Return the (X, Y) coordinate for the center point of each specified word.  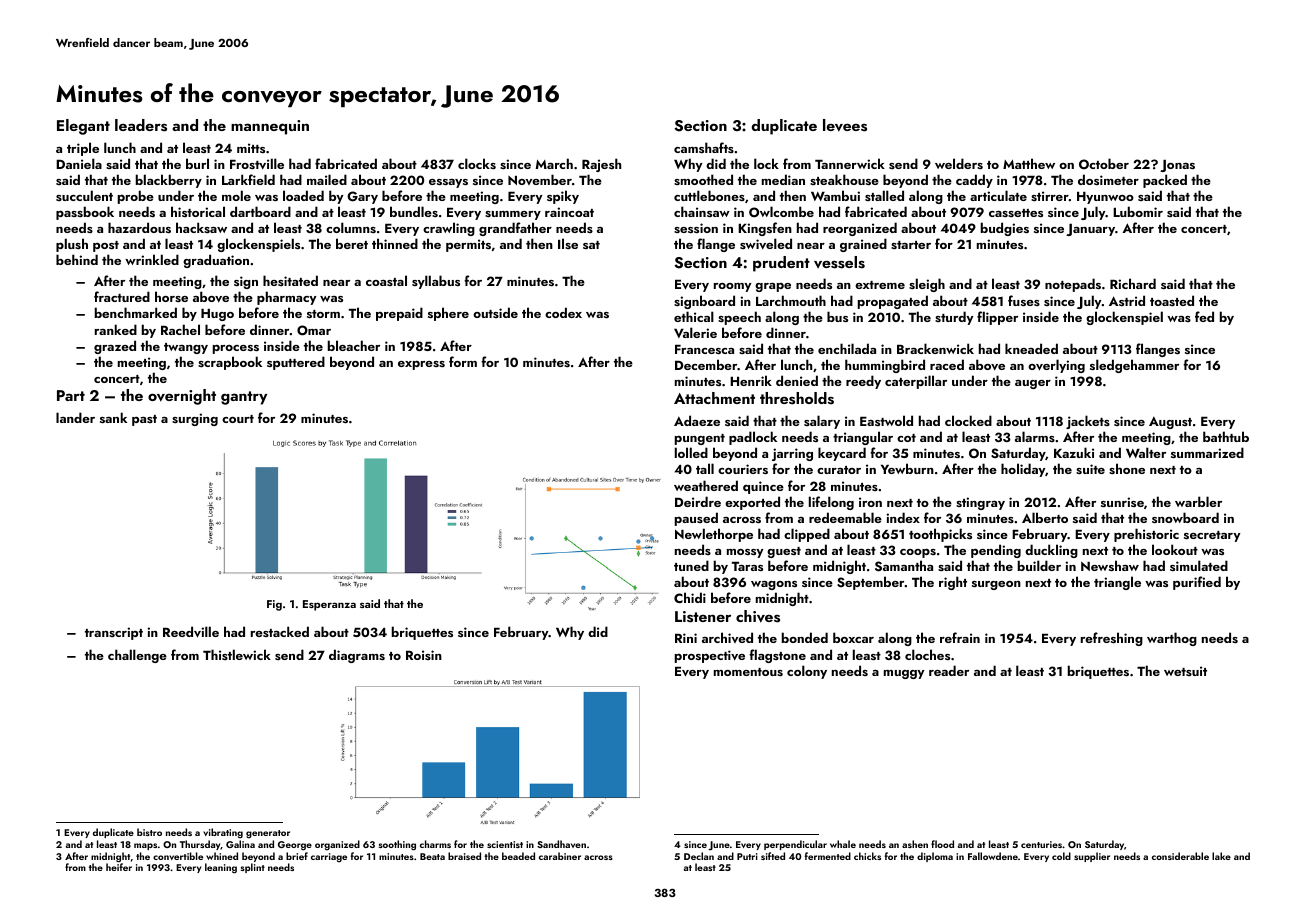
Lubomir (1138, 211)
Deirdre (698, 501)
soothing (397, 845)
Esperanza (329, 605)
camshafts (704, 147)
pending (996, 551)
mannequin (270, 127)
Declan (699, 856)
